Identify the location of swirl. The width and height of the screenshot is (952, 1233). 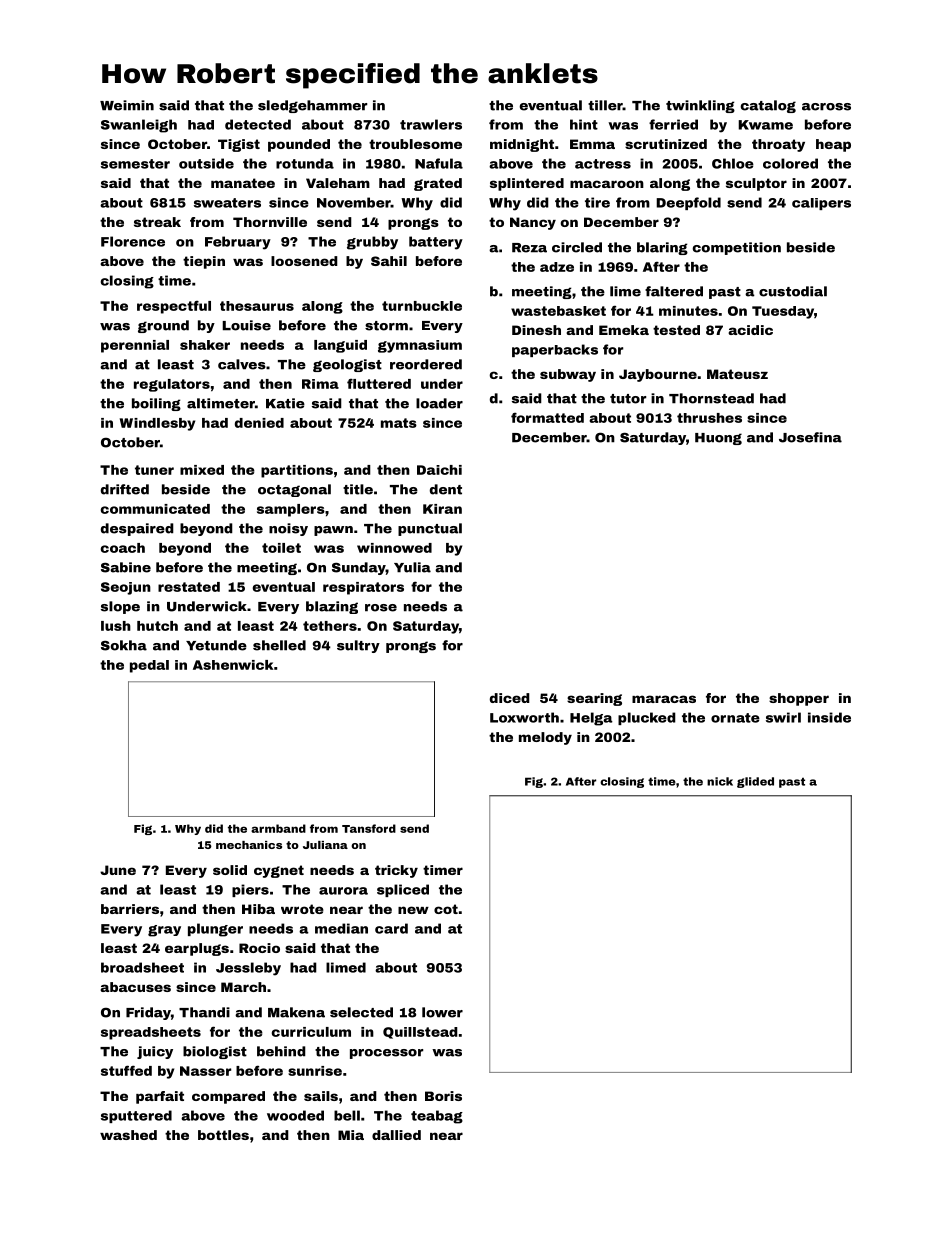
(783, 717).
